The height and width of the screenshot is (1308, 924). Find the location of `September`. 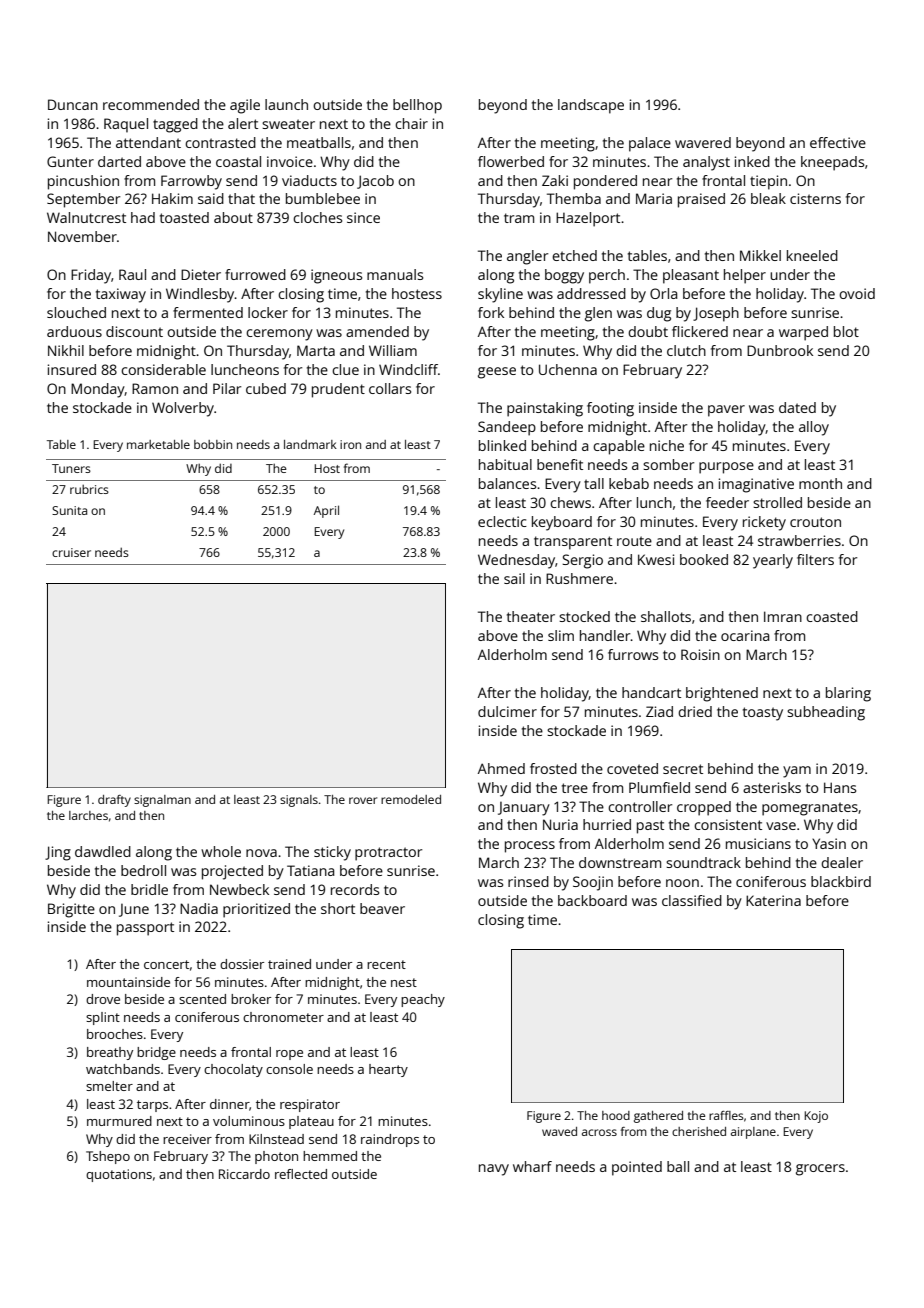

September is located at coordinates (83, 200).
